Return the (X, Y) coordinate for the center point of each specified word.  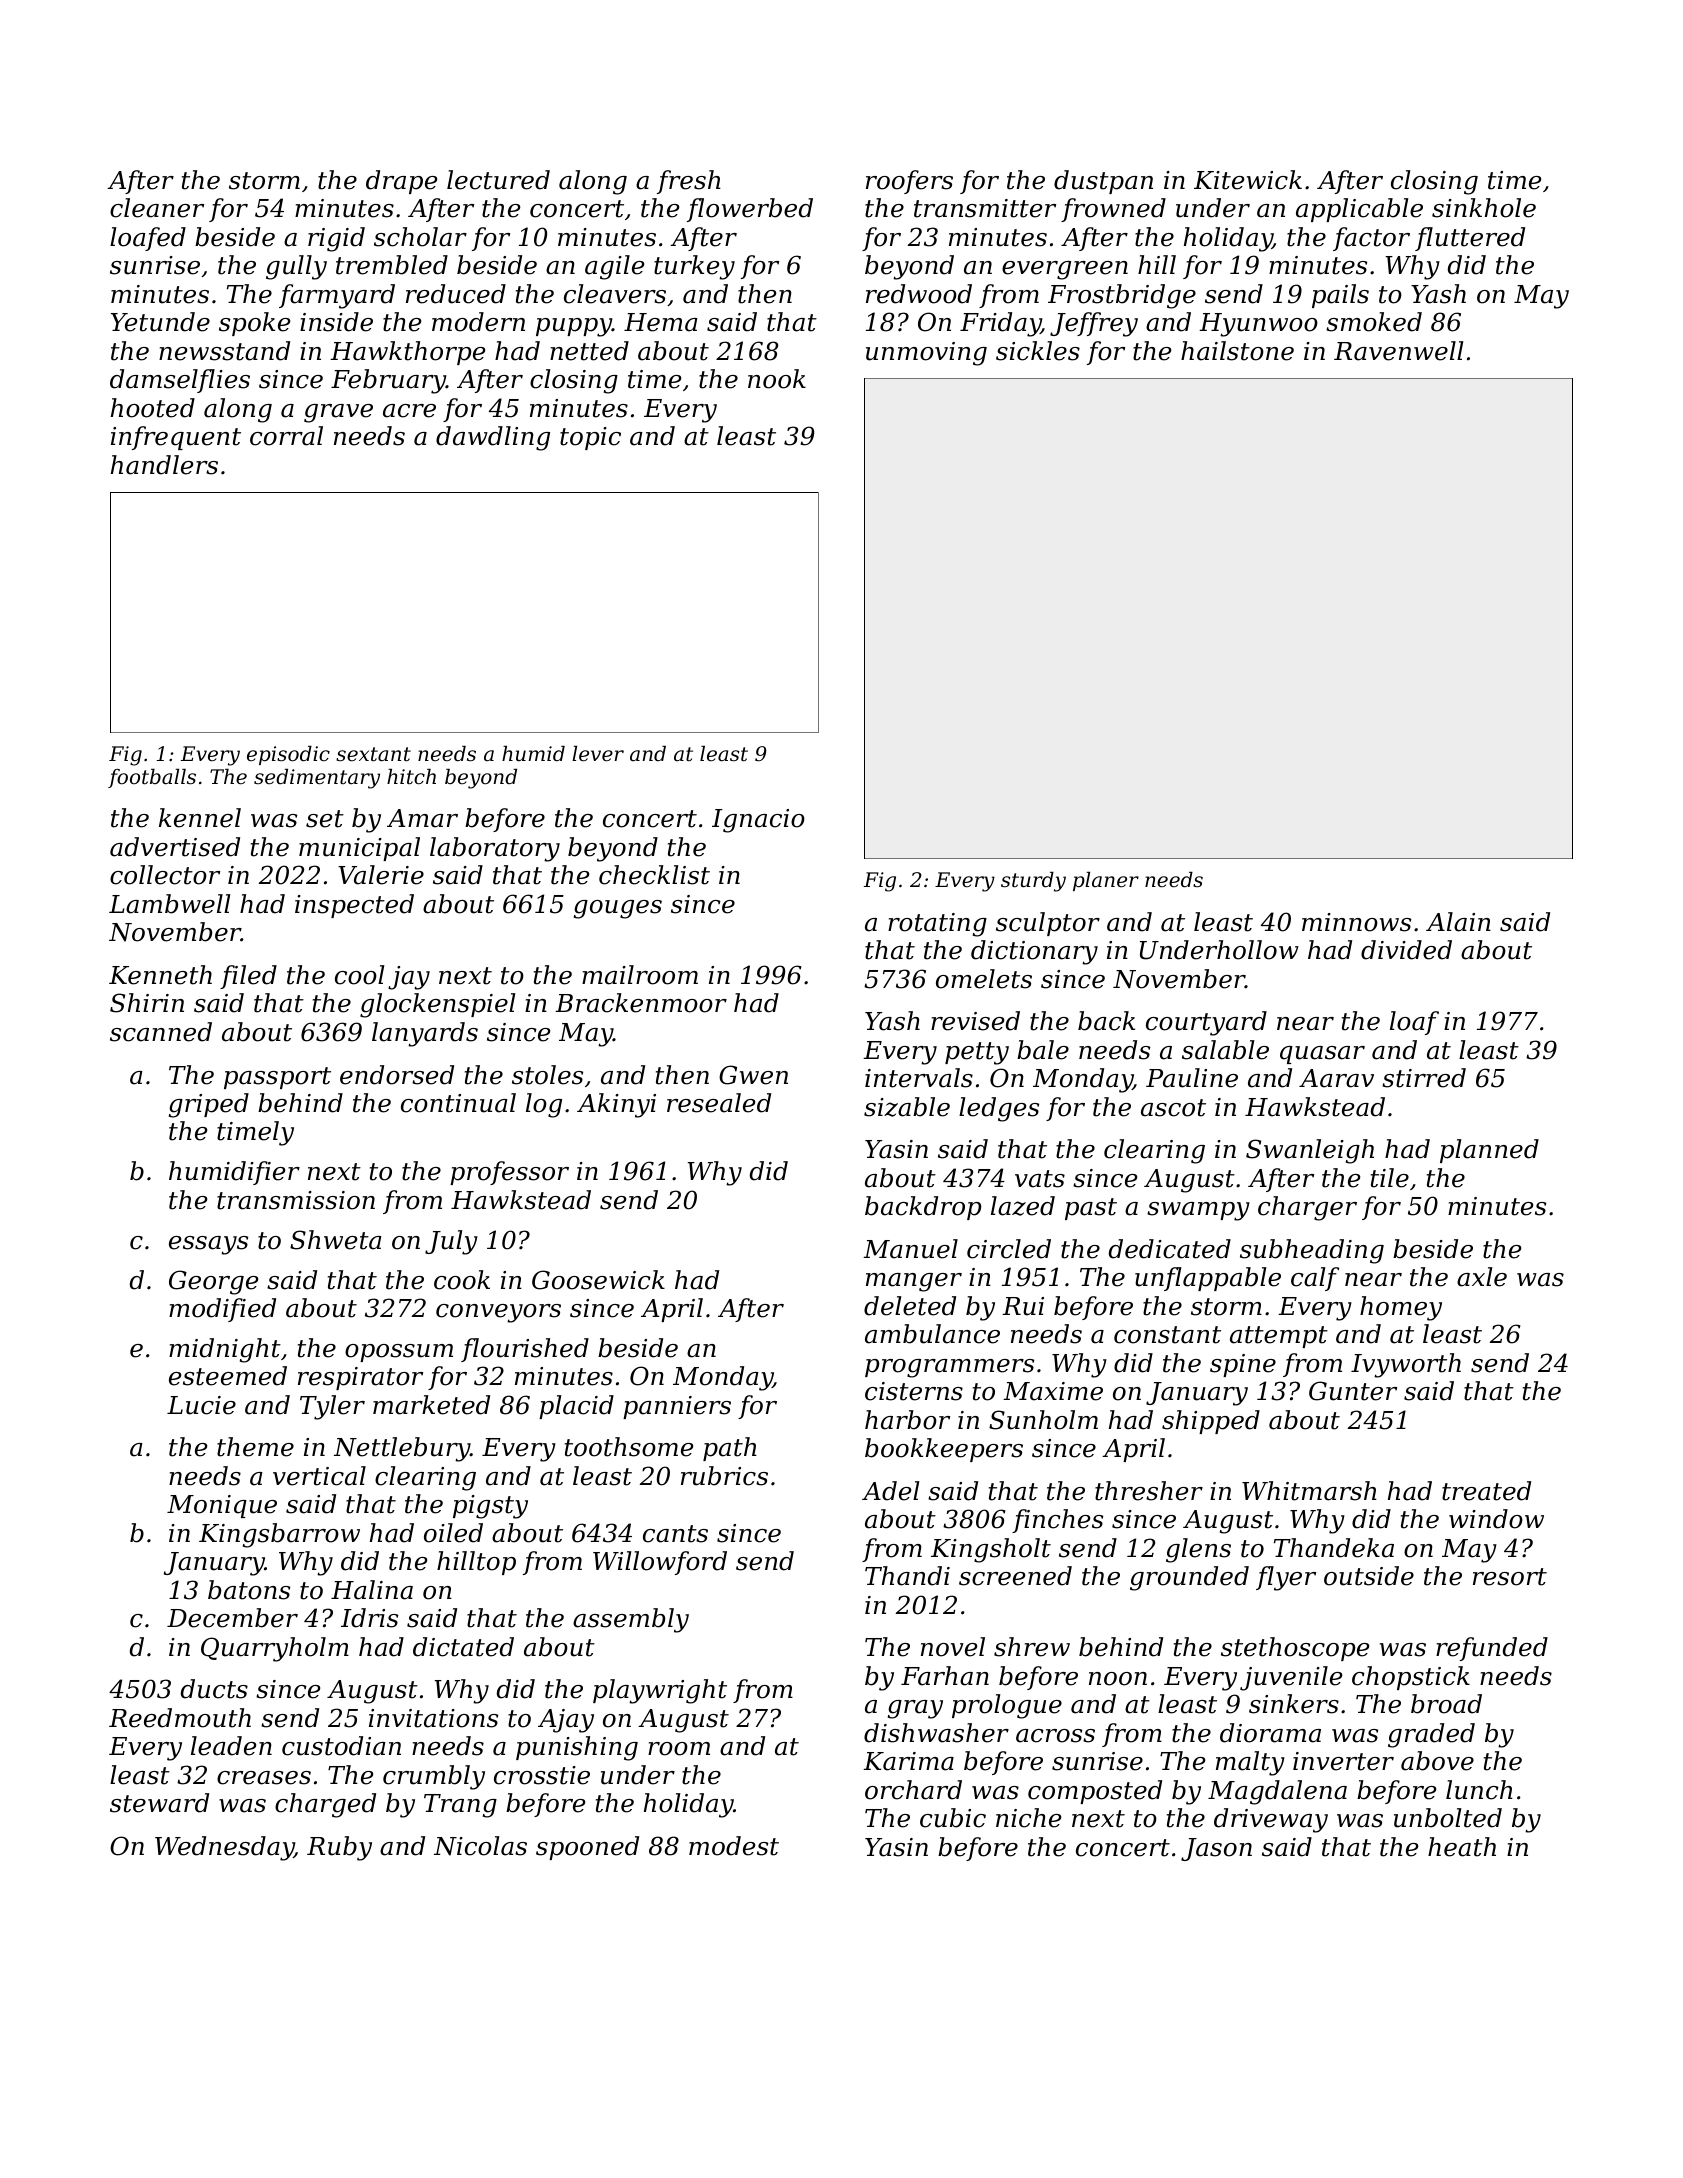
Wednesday (224, 1848)
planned (1489, 1151)
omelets (984, 979)
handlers (164, 465)
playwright (660, 1691)
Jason (1216, 1849)
